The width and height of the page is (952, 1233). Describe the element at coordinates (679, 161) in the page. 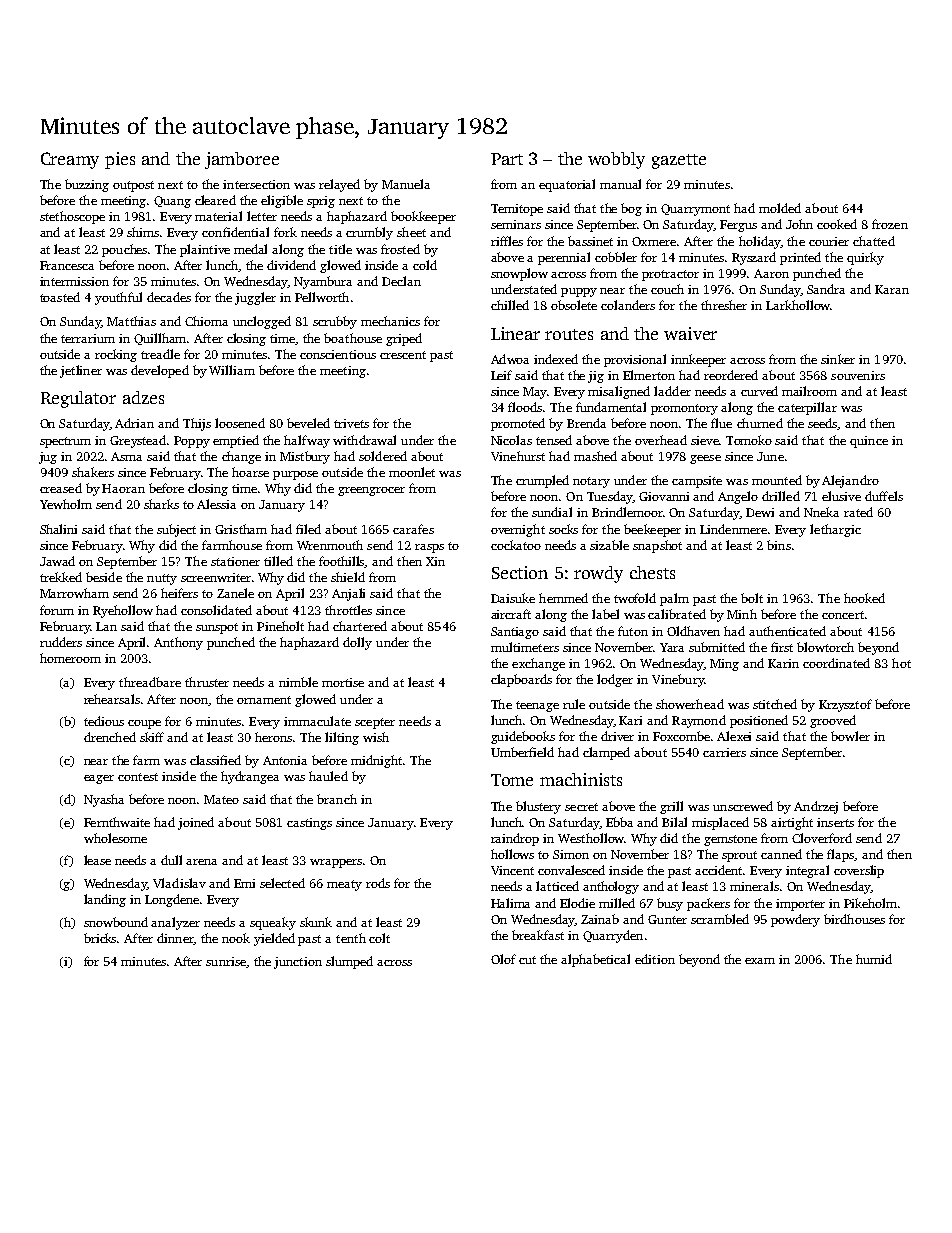

I see `gazette` at that location.
